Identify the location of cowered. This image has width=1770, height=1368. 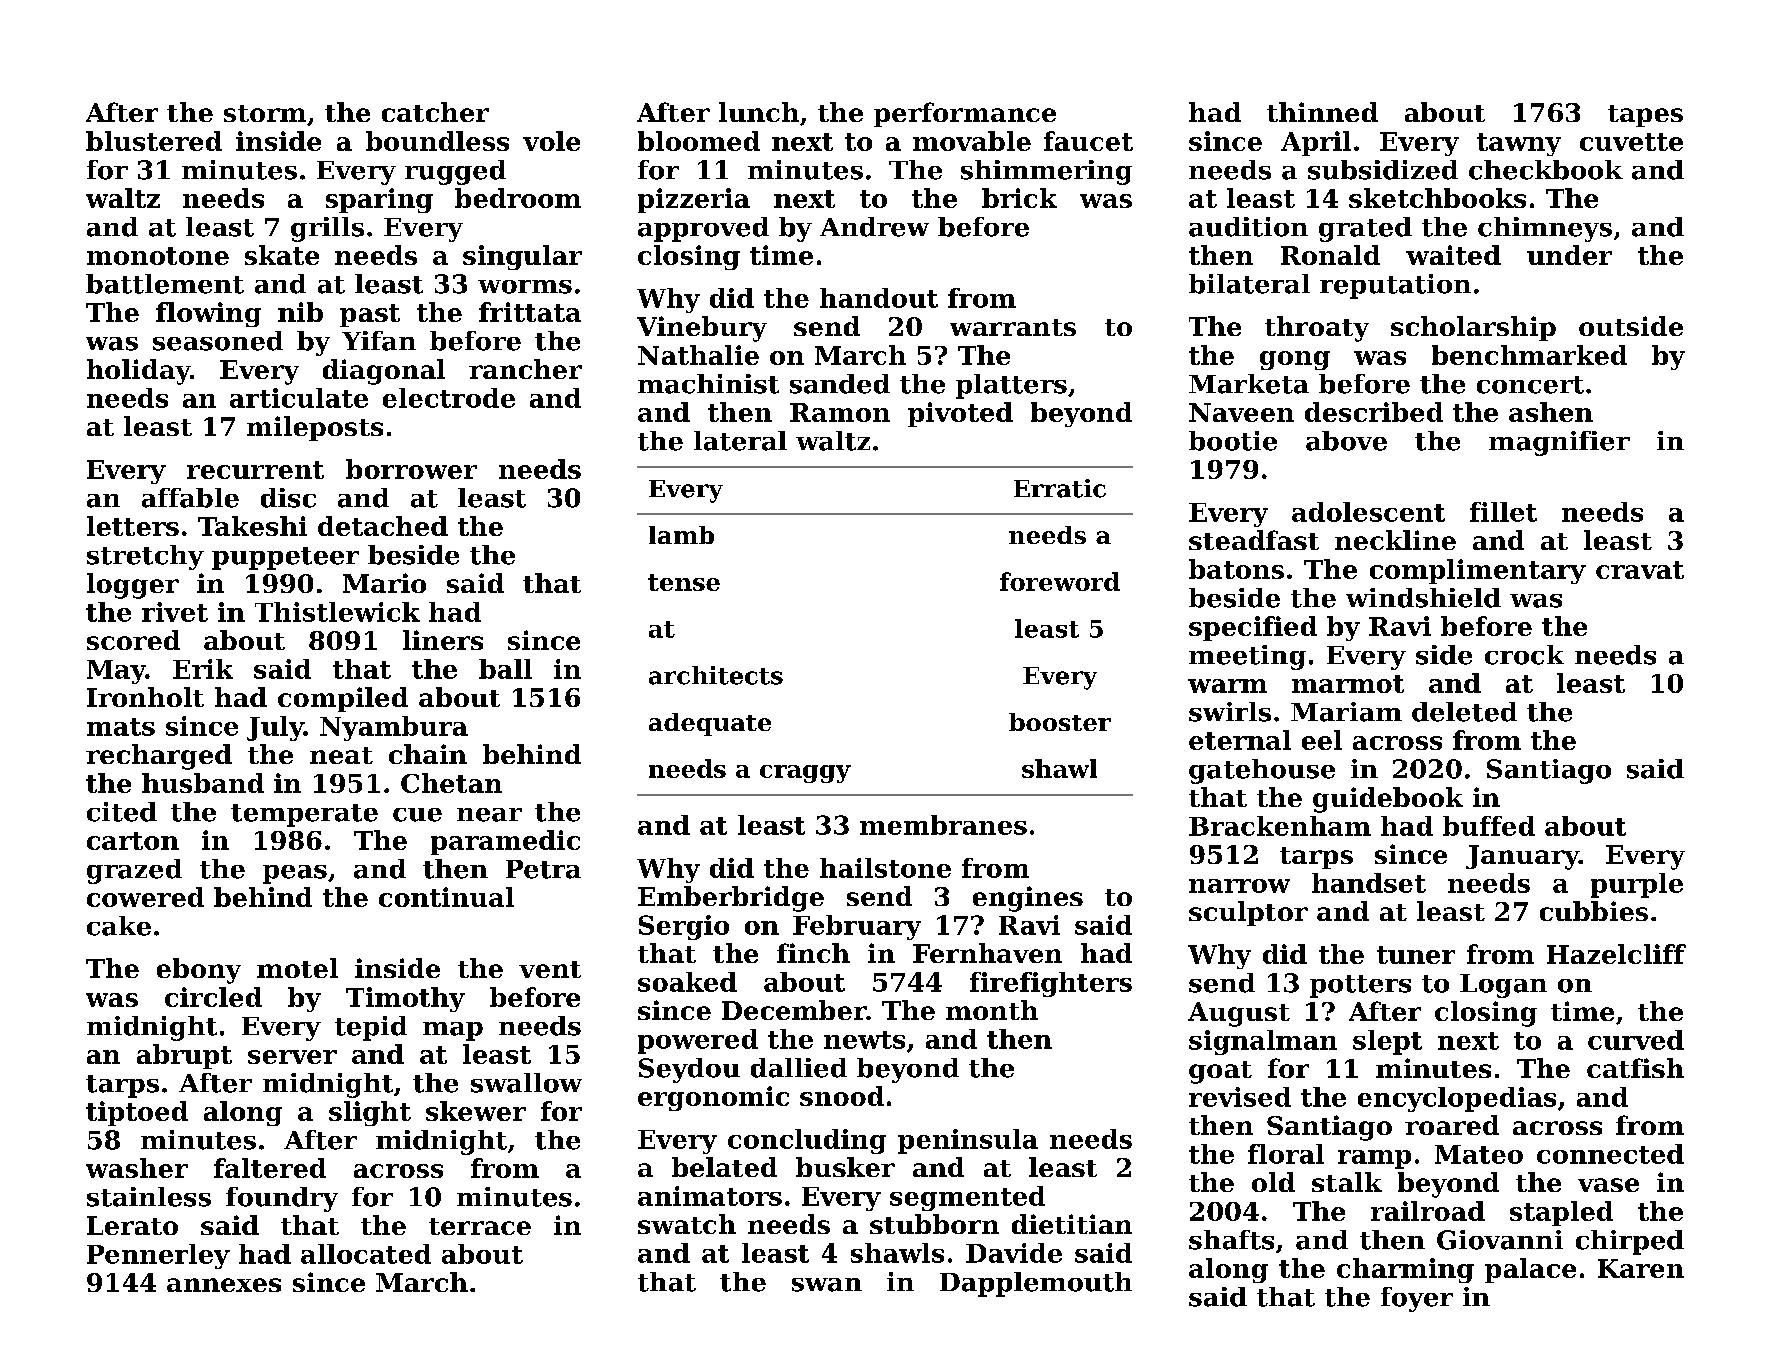
(145, 897).
